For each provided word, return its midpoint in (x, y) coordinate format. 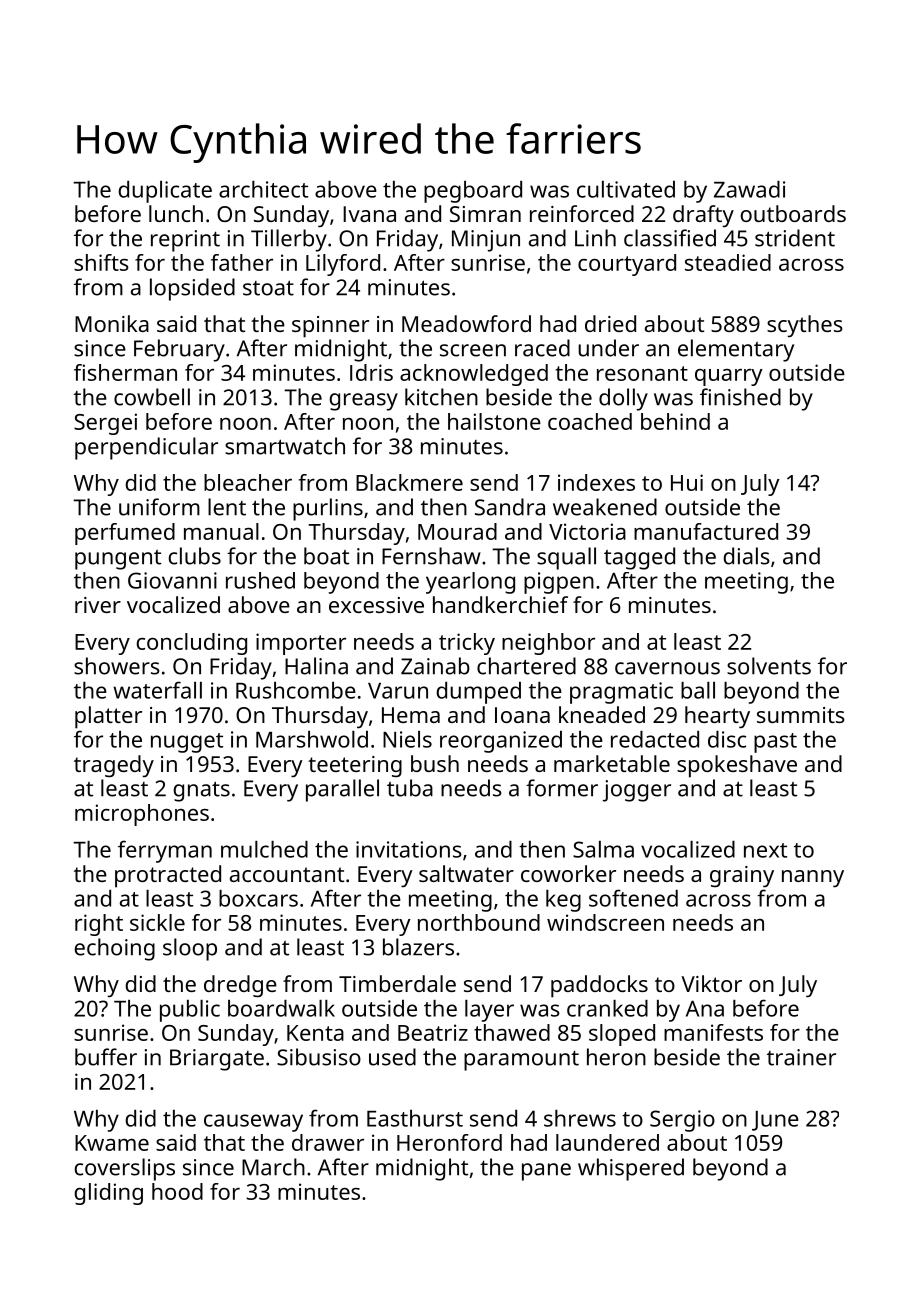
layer (489, 1011)
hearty (717, 717)
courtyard (627, 265)
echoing (114, 949)
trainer (801, 1057)
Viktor (711, 983)
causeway (253, 1123)
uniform (159, 507)
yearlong (470, 583)
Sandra (510, 507)
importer (301, 644)
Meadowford (466, 323)
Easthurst (415, 1118)
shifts (101, 262)
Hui (687, 482)
